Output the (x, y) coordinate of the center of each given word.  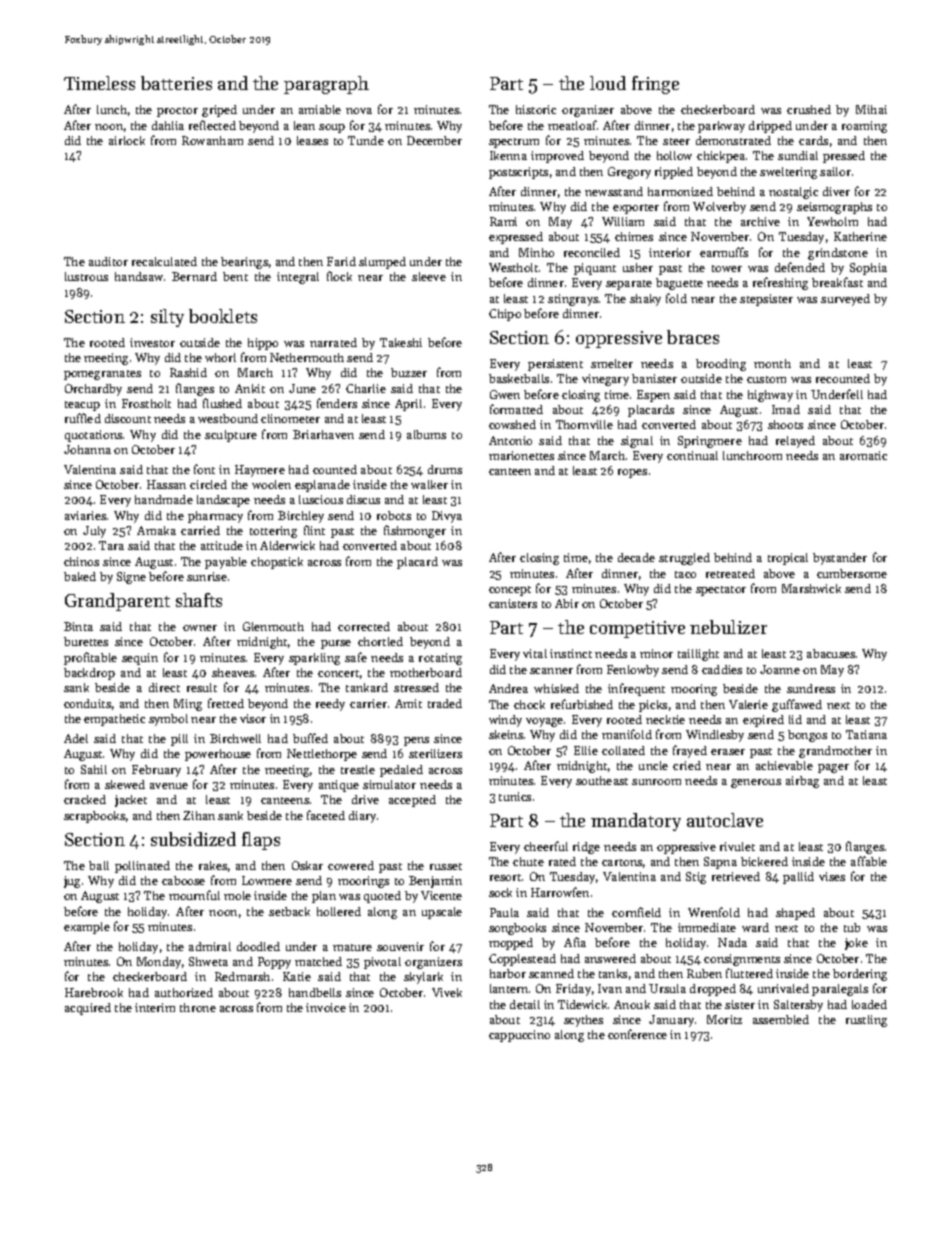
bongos (807, 736)
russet (446, 866)
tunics (515, 796)
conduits (87, 703)
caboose (183, 880)
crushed (809, 109)
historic (536, 109)
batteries (176, 83)
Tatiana (866, 734)
